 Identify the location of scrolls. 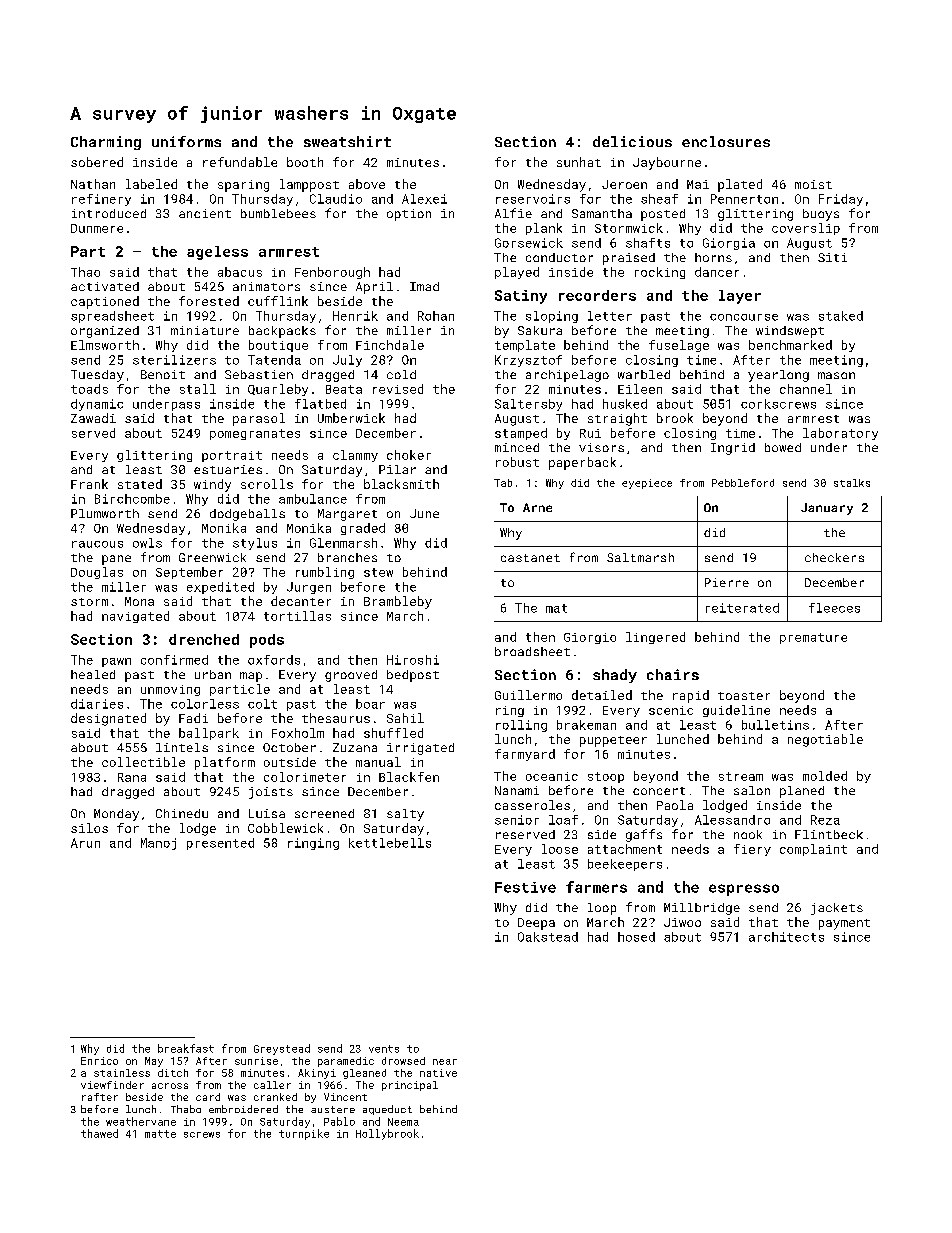
(267, 484).
